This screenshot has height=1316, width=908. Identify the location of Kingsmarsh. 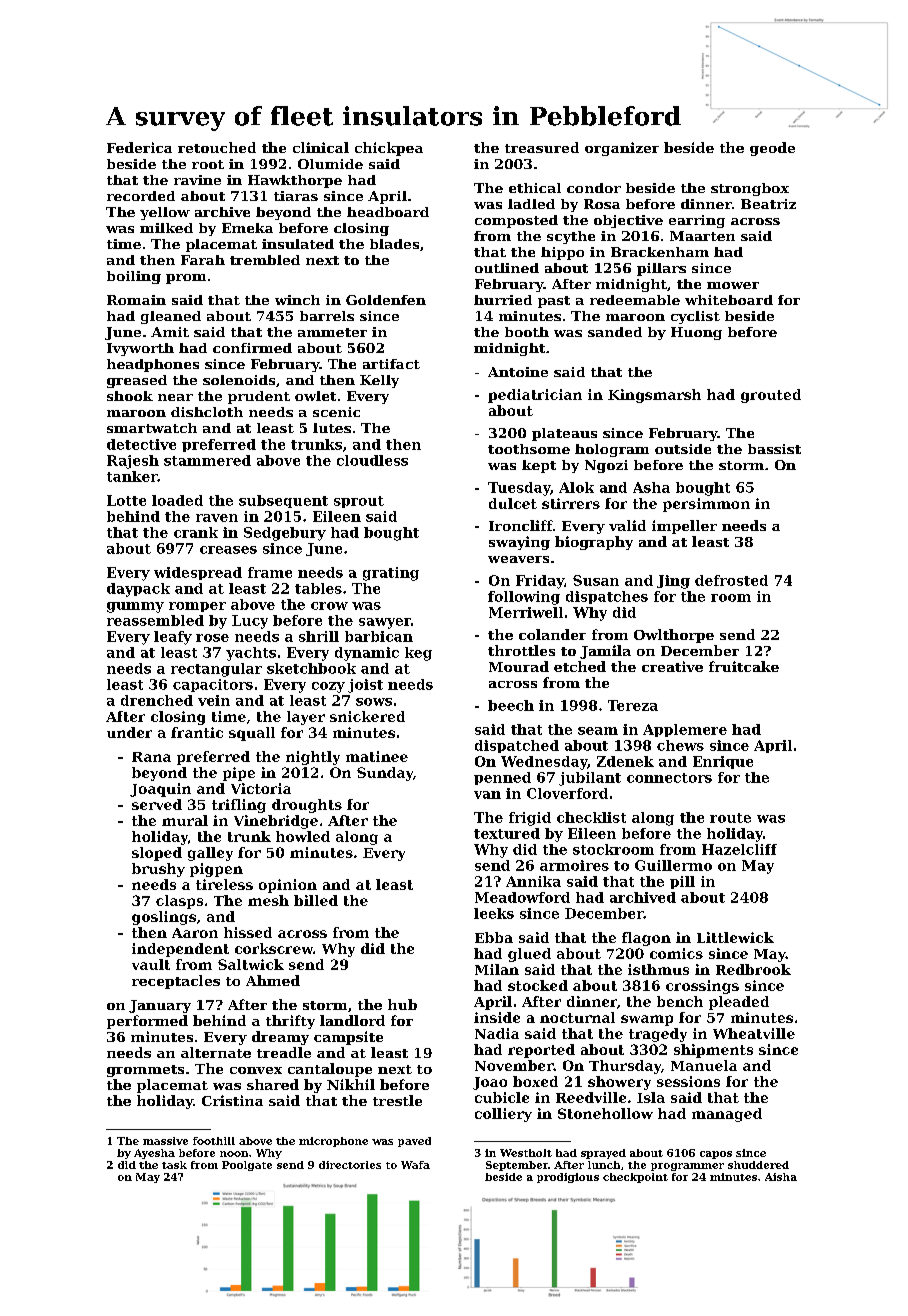
(654, 396).
